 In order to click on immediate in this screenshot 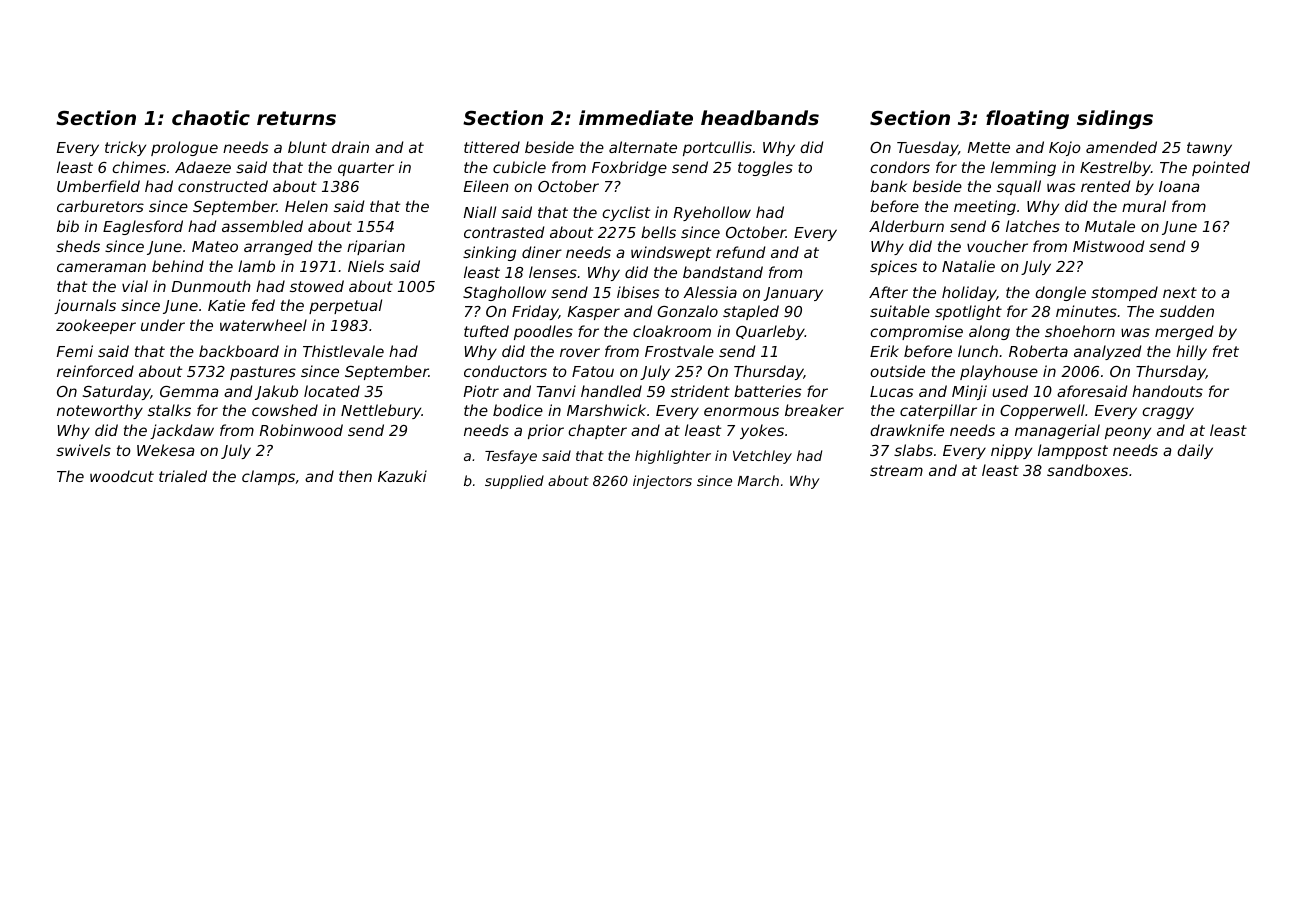, I will do `click(636, 117)`.
